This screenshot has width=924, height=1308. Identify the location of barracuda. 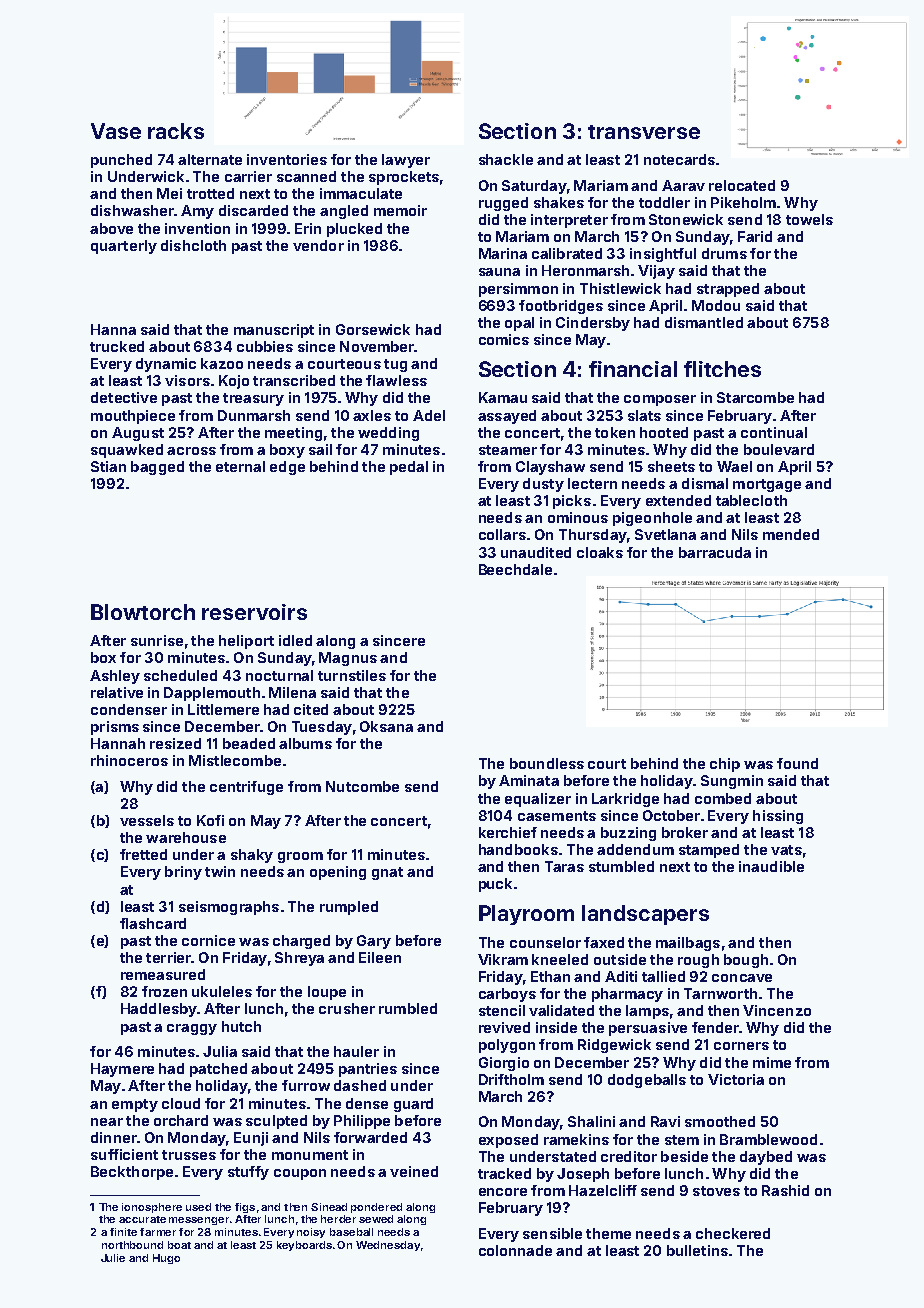
(715, 552).
